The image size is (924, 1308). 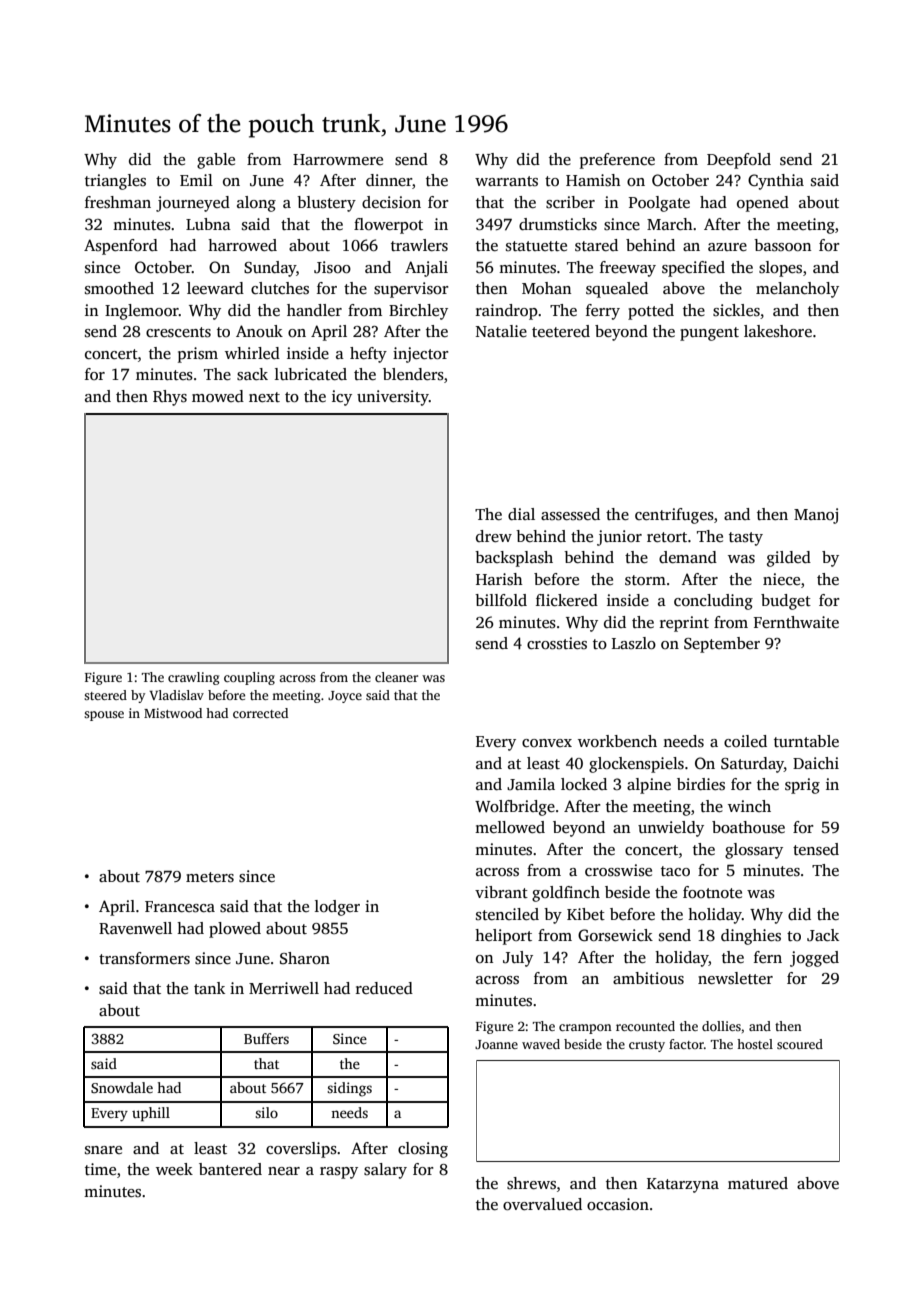 What do you see at coordinates (338, 159) in the screenshot?
I see `Harrowmere` at bounding box center [338, 159].
